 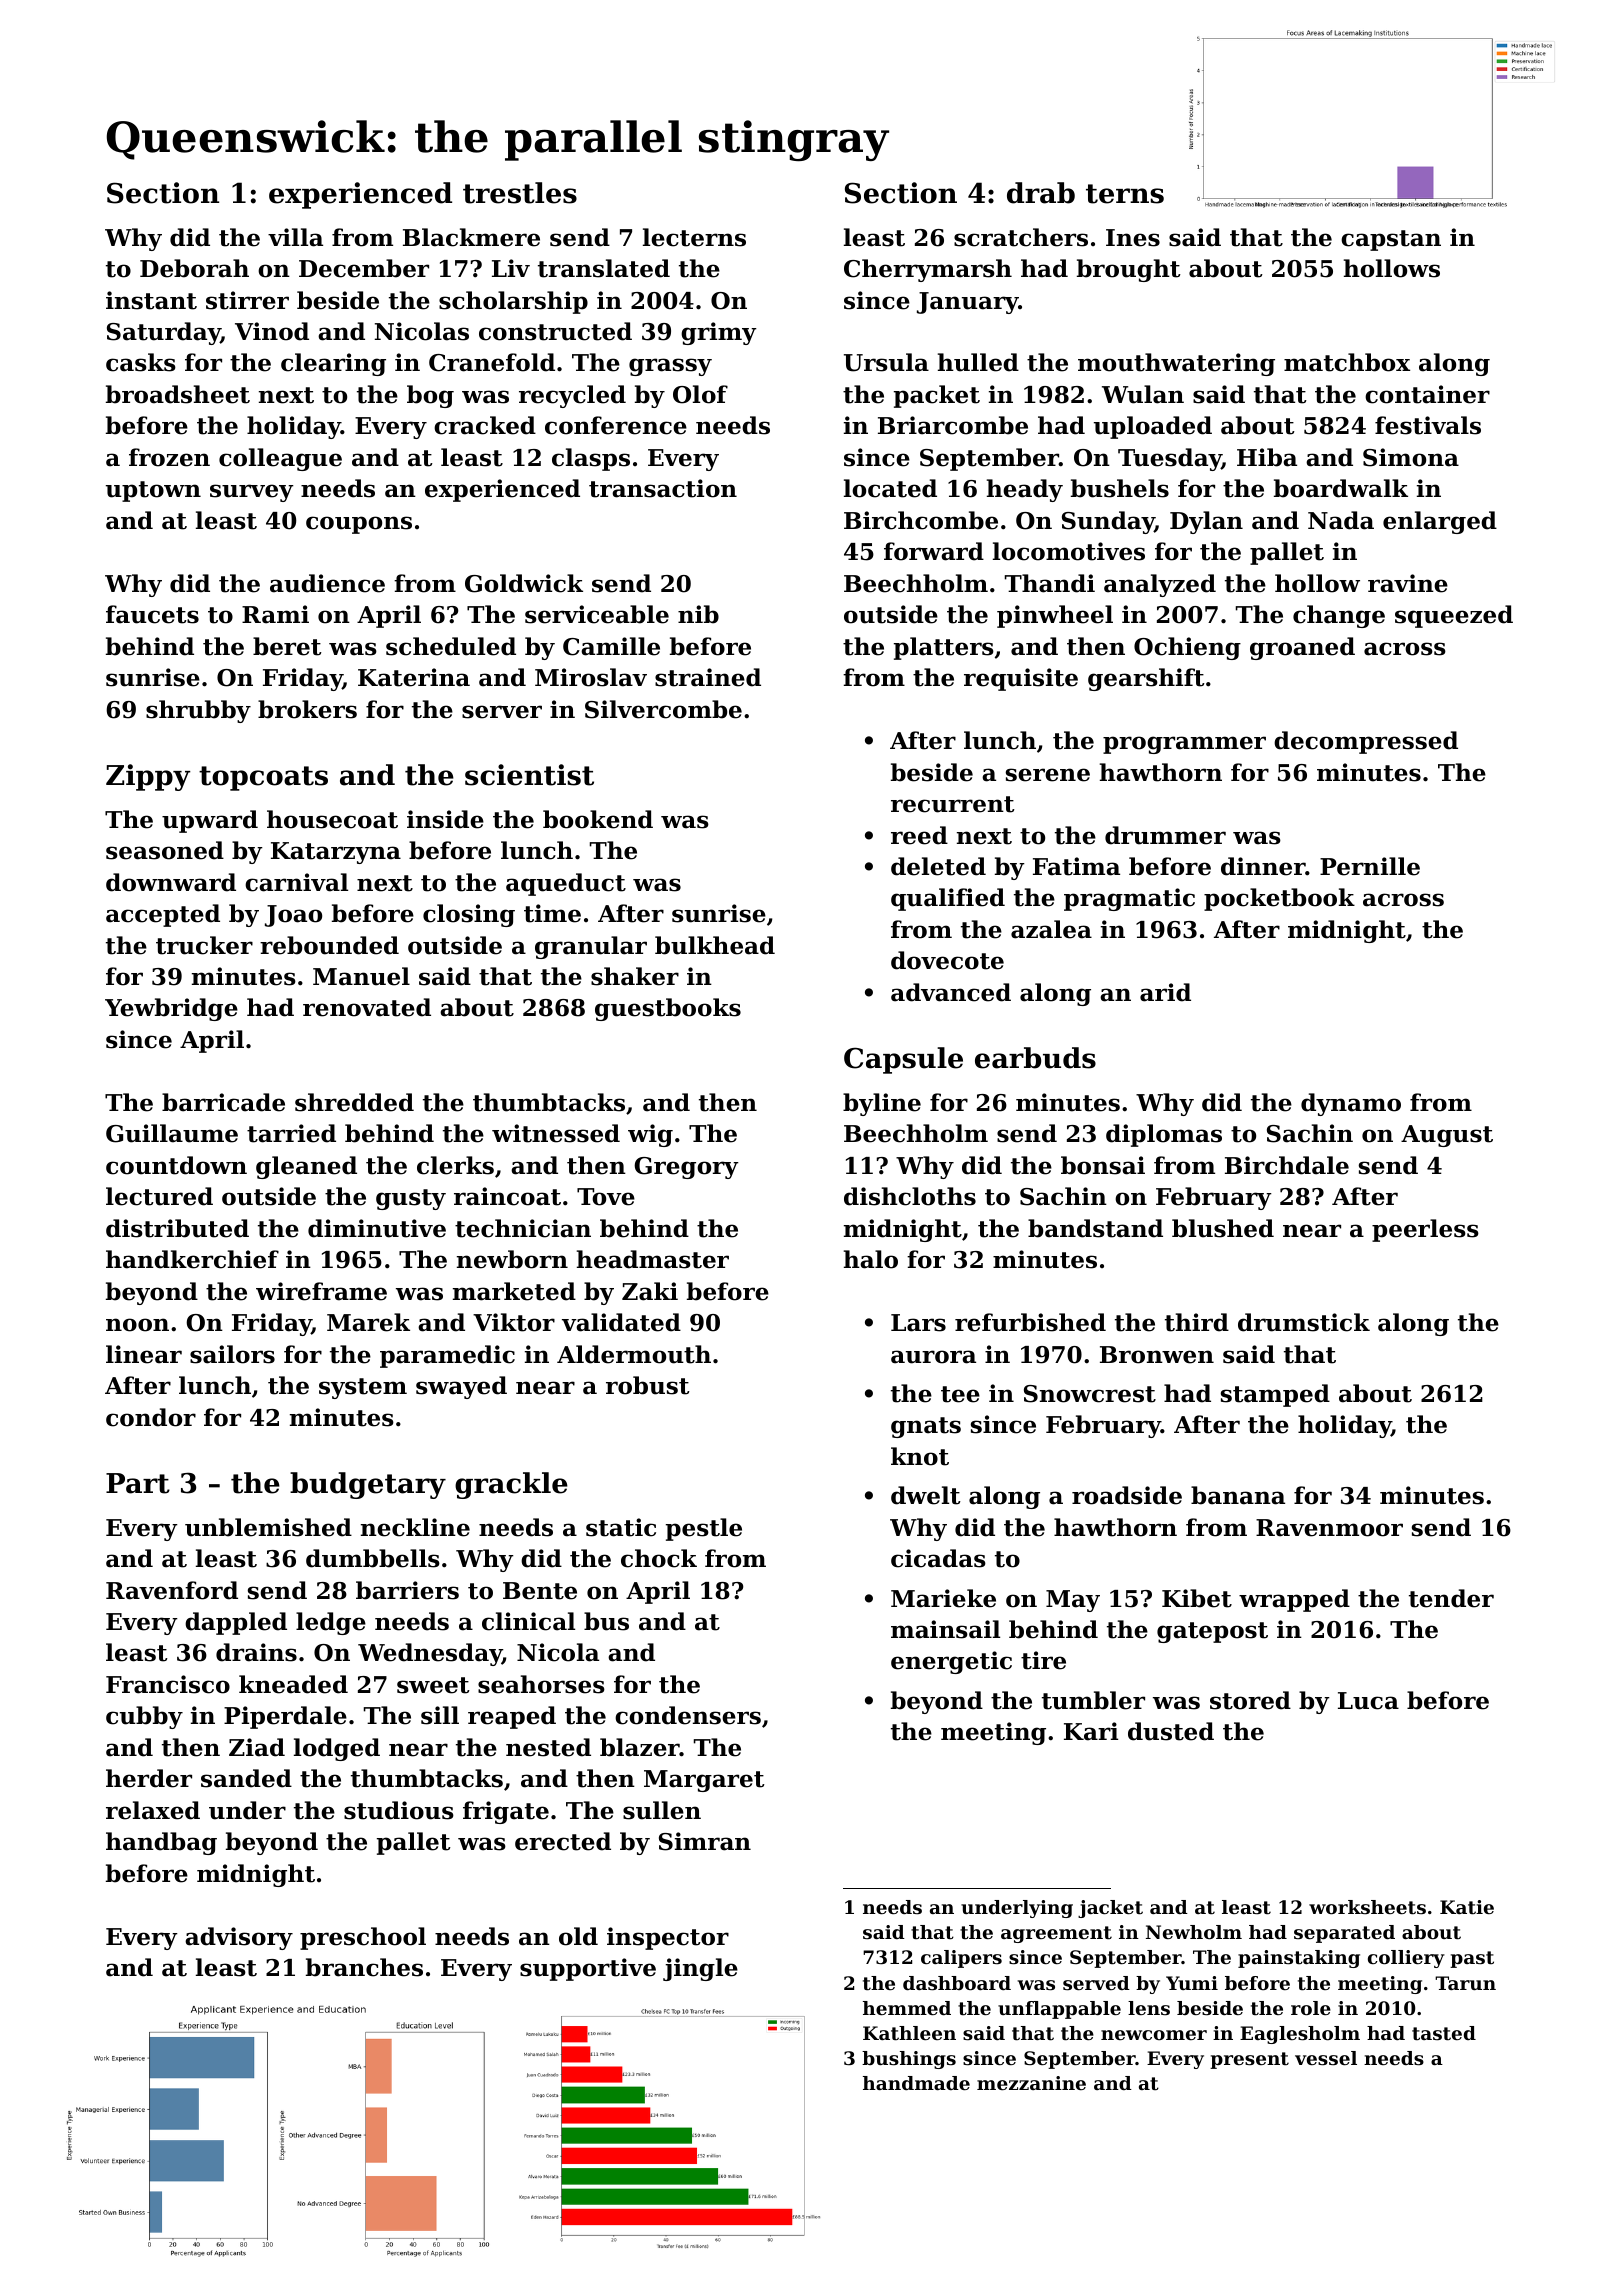 What do you see at coordinates (1391, 240) in the document?
I see `capstan` at bounding box center [1391, 240].
